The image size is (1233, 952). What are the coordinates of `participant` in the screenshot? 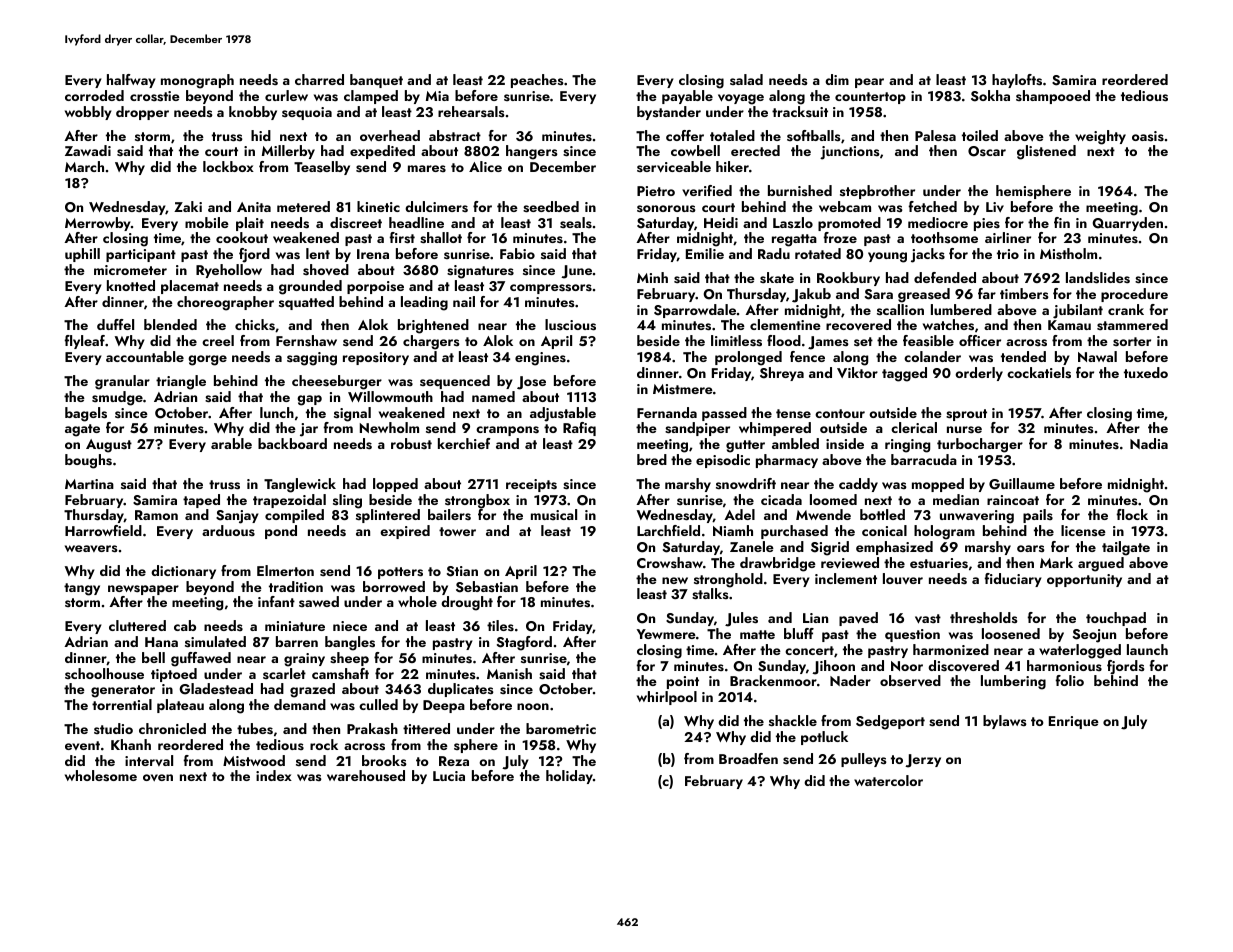 It's located at (141, 255).
